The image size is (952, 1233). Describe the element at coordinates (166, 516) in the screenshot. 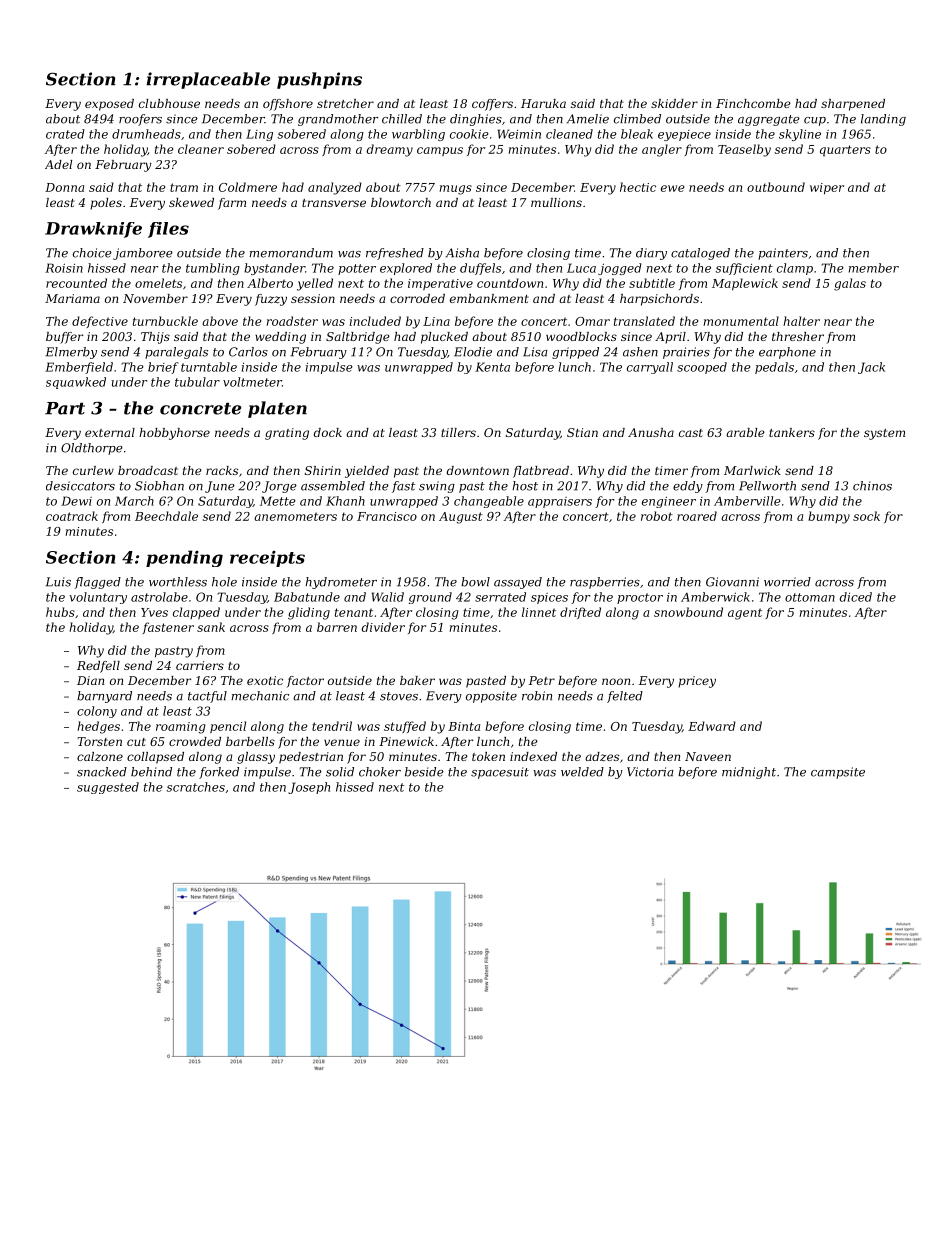

I see `Beechdale` at that location.
